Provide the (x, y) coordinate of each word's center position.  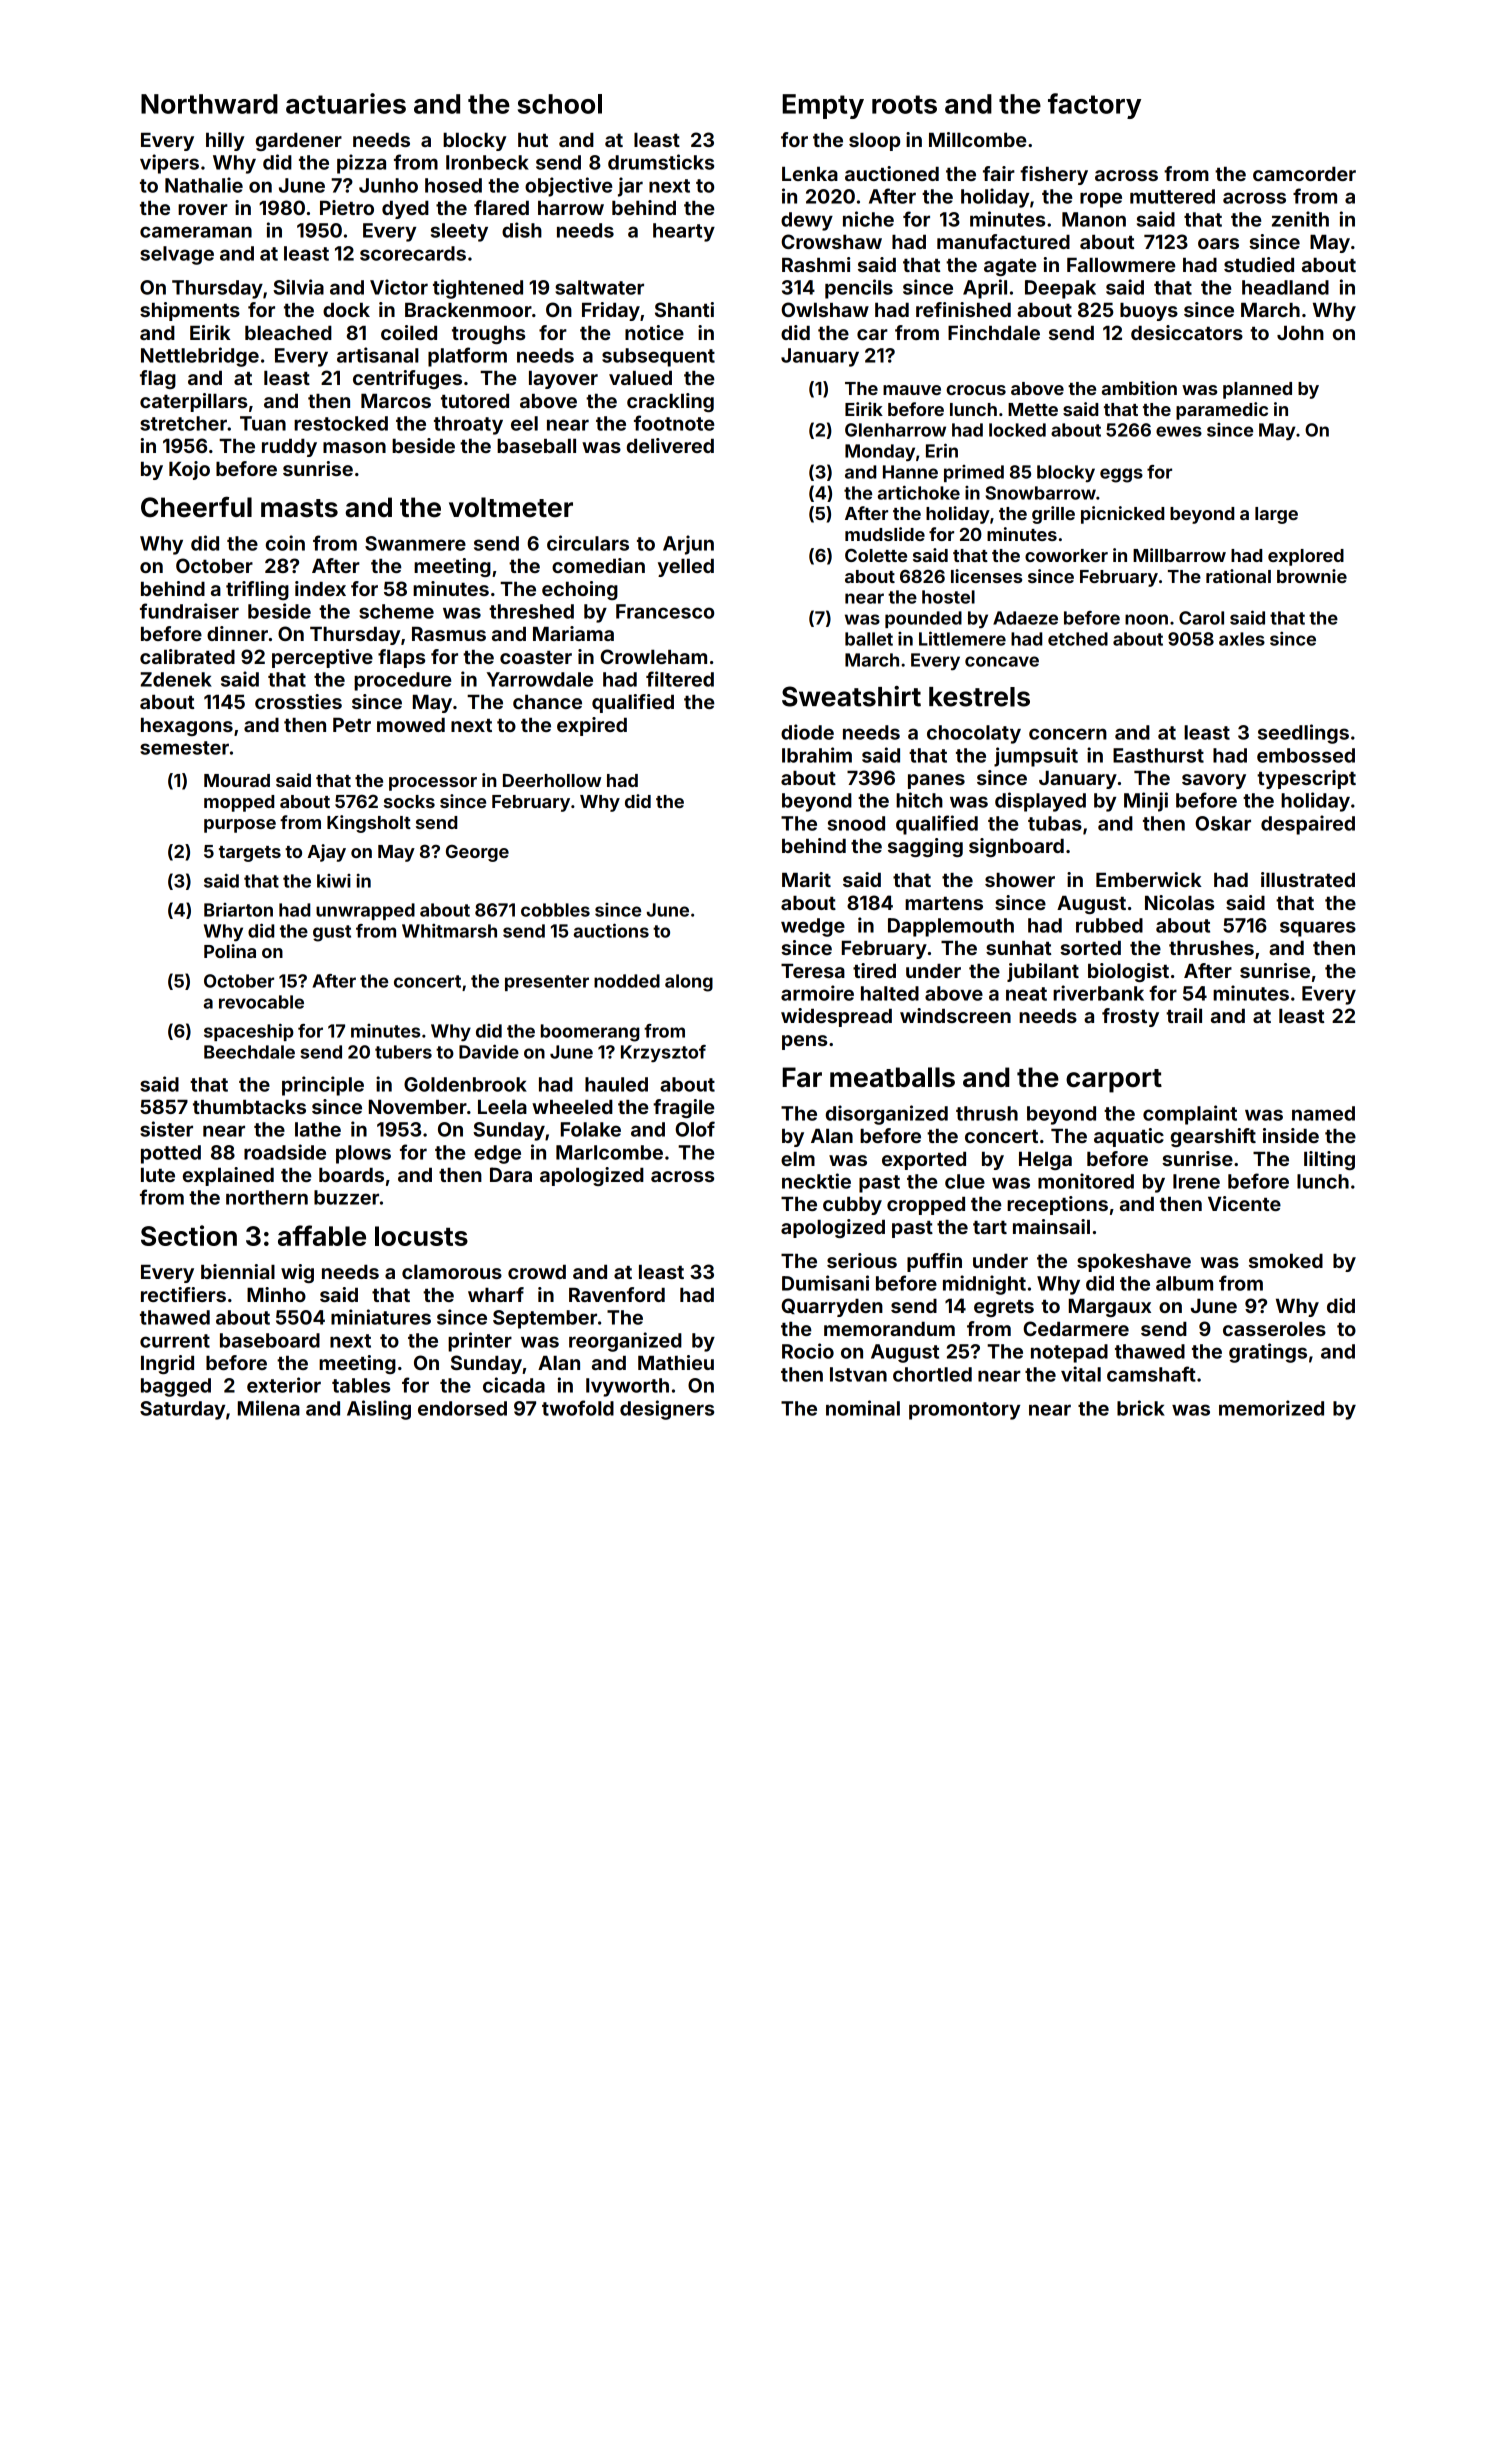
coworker (1066, 555)
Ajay (326, 853)
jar (630, 187)
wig (297, 1273)
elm (798, 1159)
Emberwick (1149, 879)
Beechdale (249, 1052)
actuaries (346, 103)
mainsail (1051, 1226)
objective (568, 187)
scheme (396, 611)
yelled (686, 568)
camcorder (1304, 174)
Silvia (298, 287)
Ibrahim (817, 755)
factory (1094, 106)
